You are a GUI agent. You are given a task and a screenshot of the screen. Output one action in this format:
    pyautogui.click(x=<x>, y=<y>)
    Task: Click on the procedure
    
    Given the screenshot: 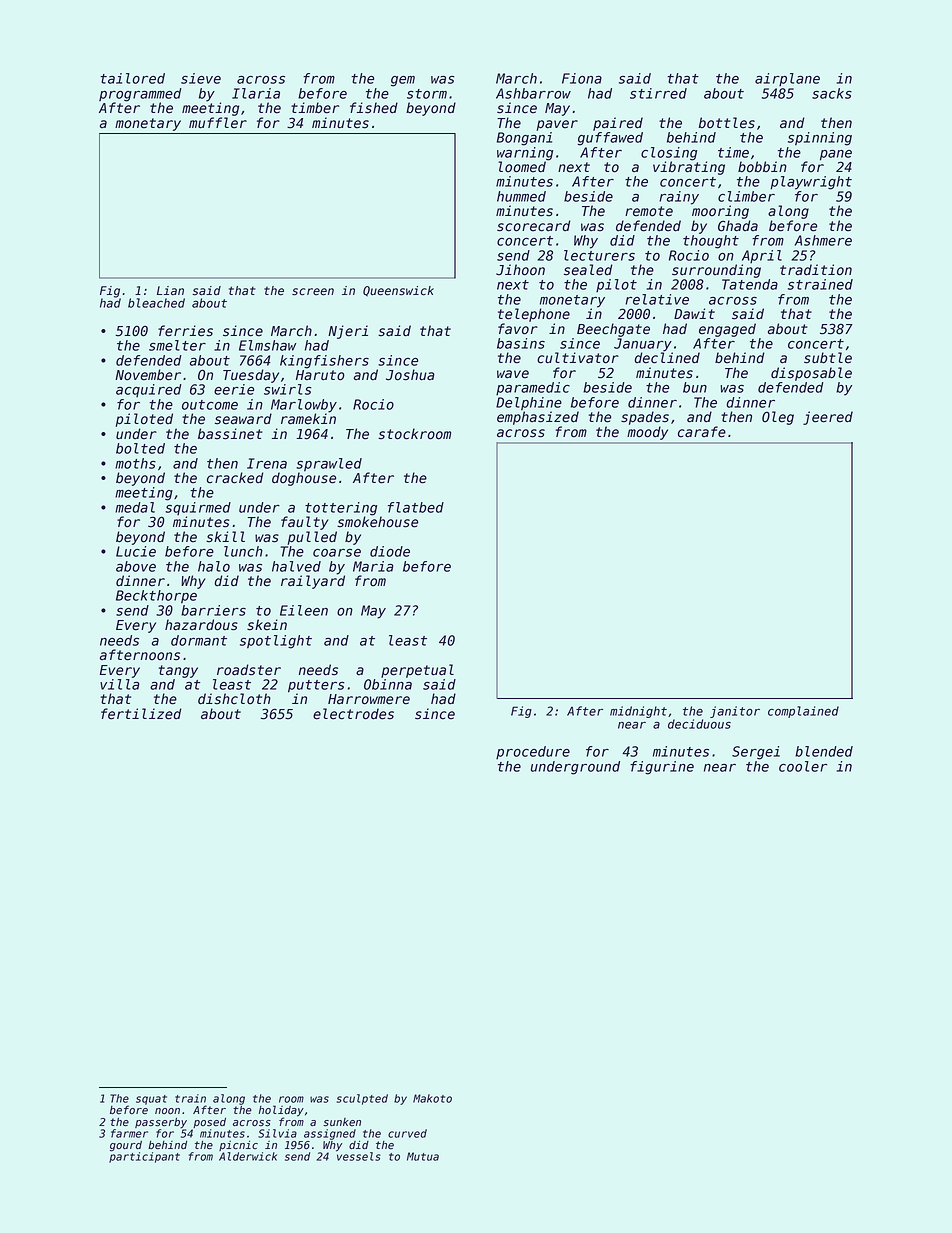 What is the action you would take?
    pyautogui.click(x=533, y=752)
